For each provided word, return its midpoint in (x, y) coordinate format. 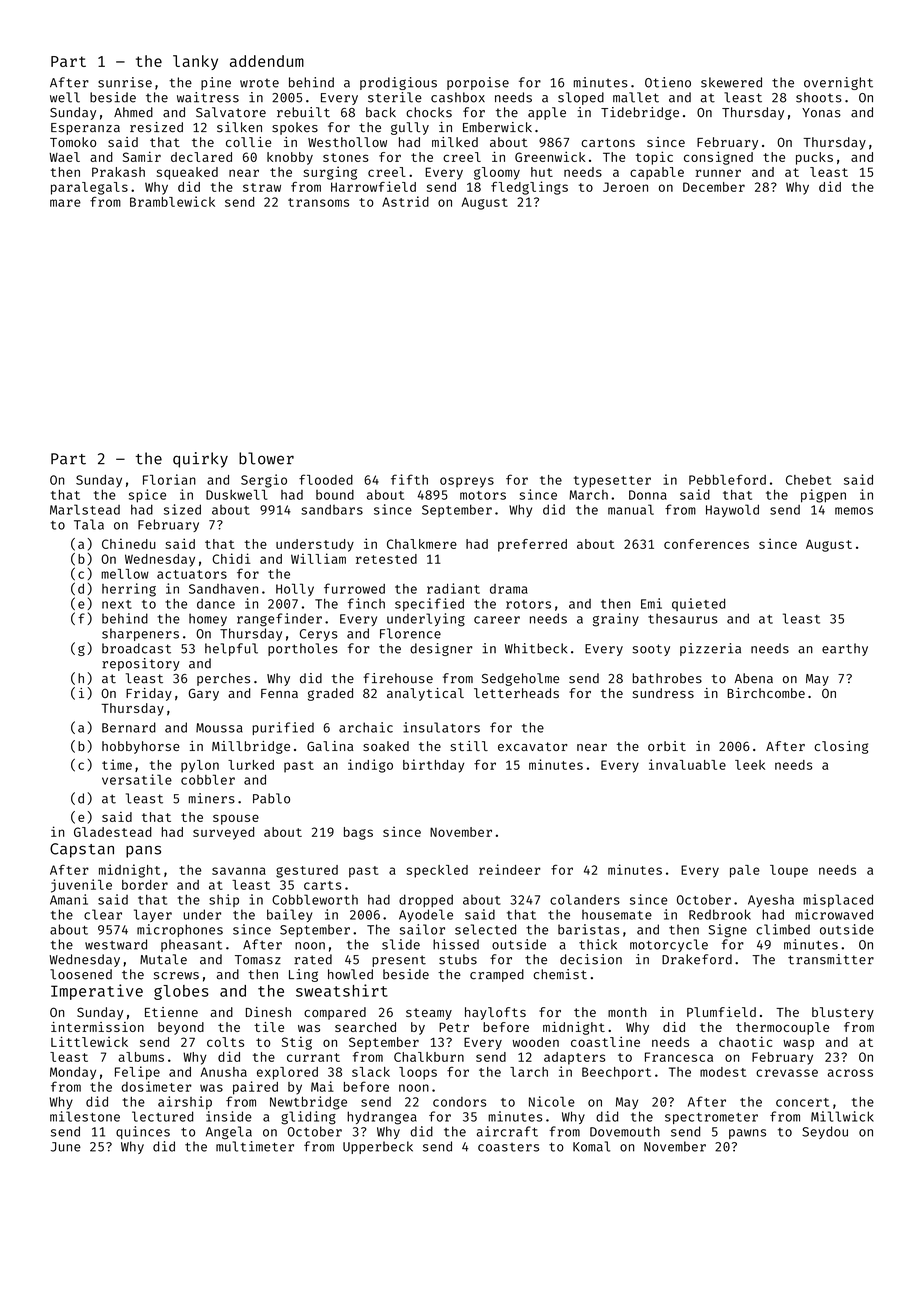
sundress (663, 693)
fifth (409, 479)
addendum (267, 61)
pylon (200, 766)
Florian (169, 479)
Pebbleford (727, 479)
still (469, 746)
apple (547, 113)
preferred (532, 545)
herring (129, 590)
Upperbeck (378, 1147)
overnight (838, 83)
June (66, 1147)
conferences (706, 544)
